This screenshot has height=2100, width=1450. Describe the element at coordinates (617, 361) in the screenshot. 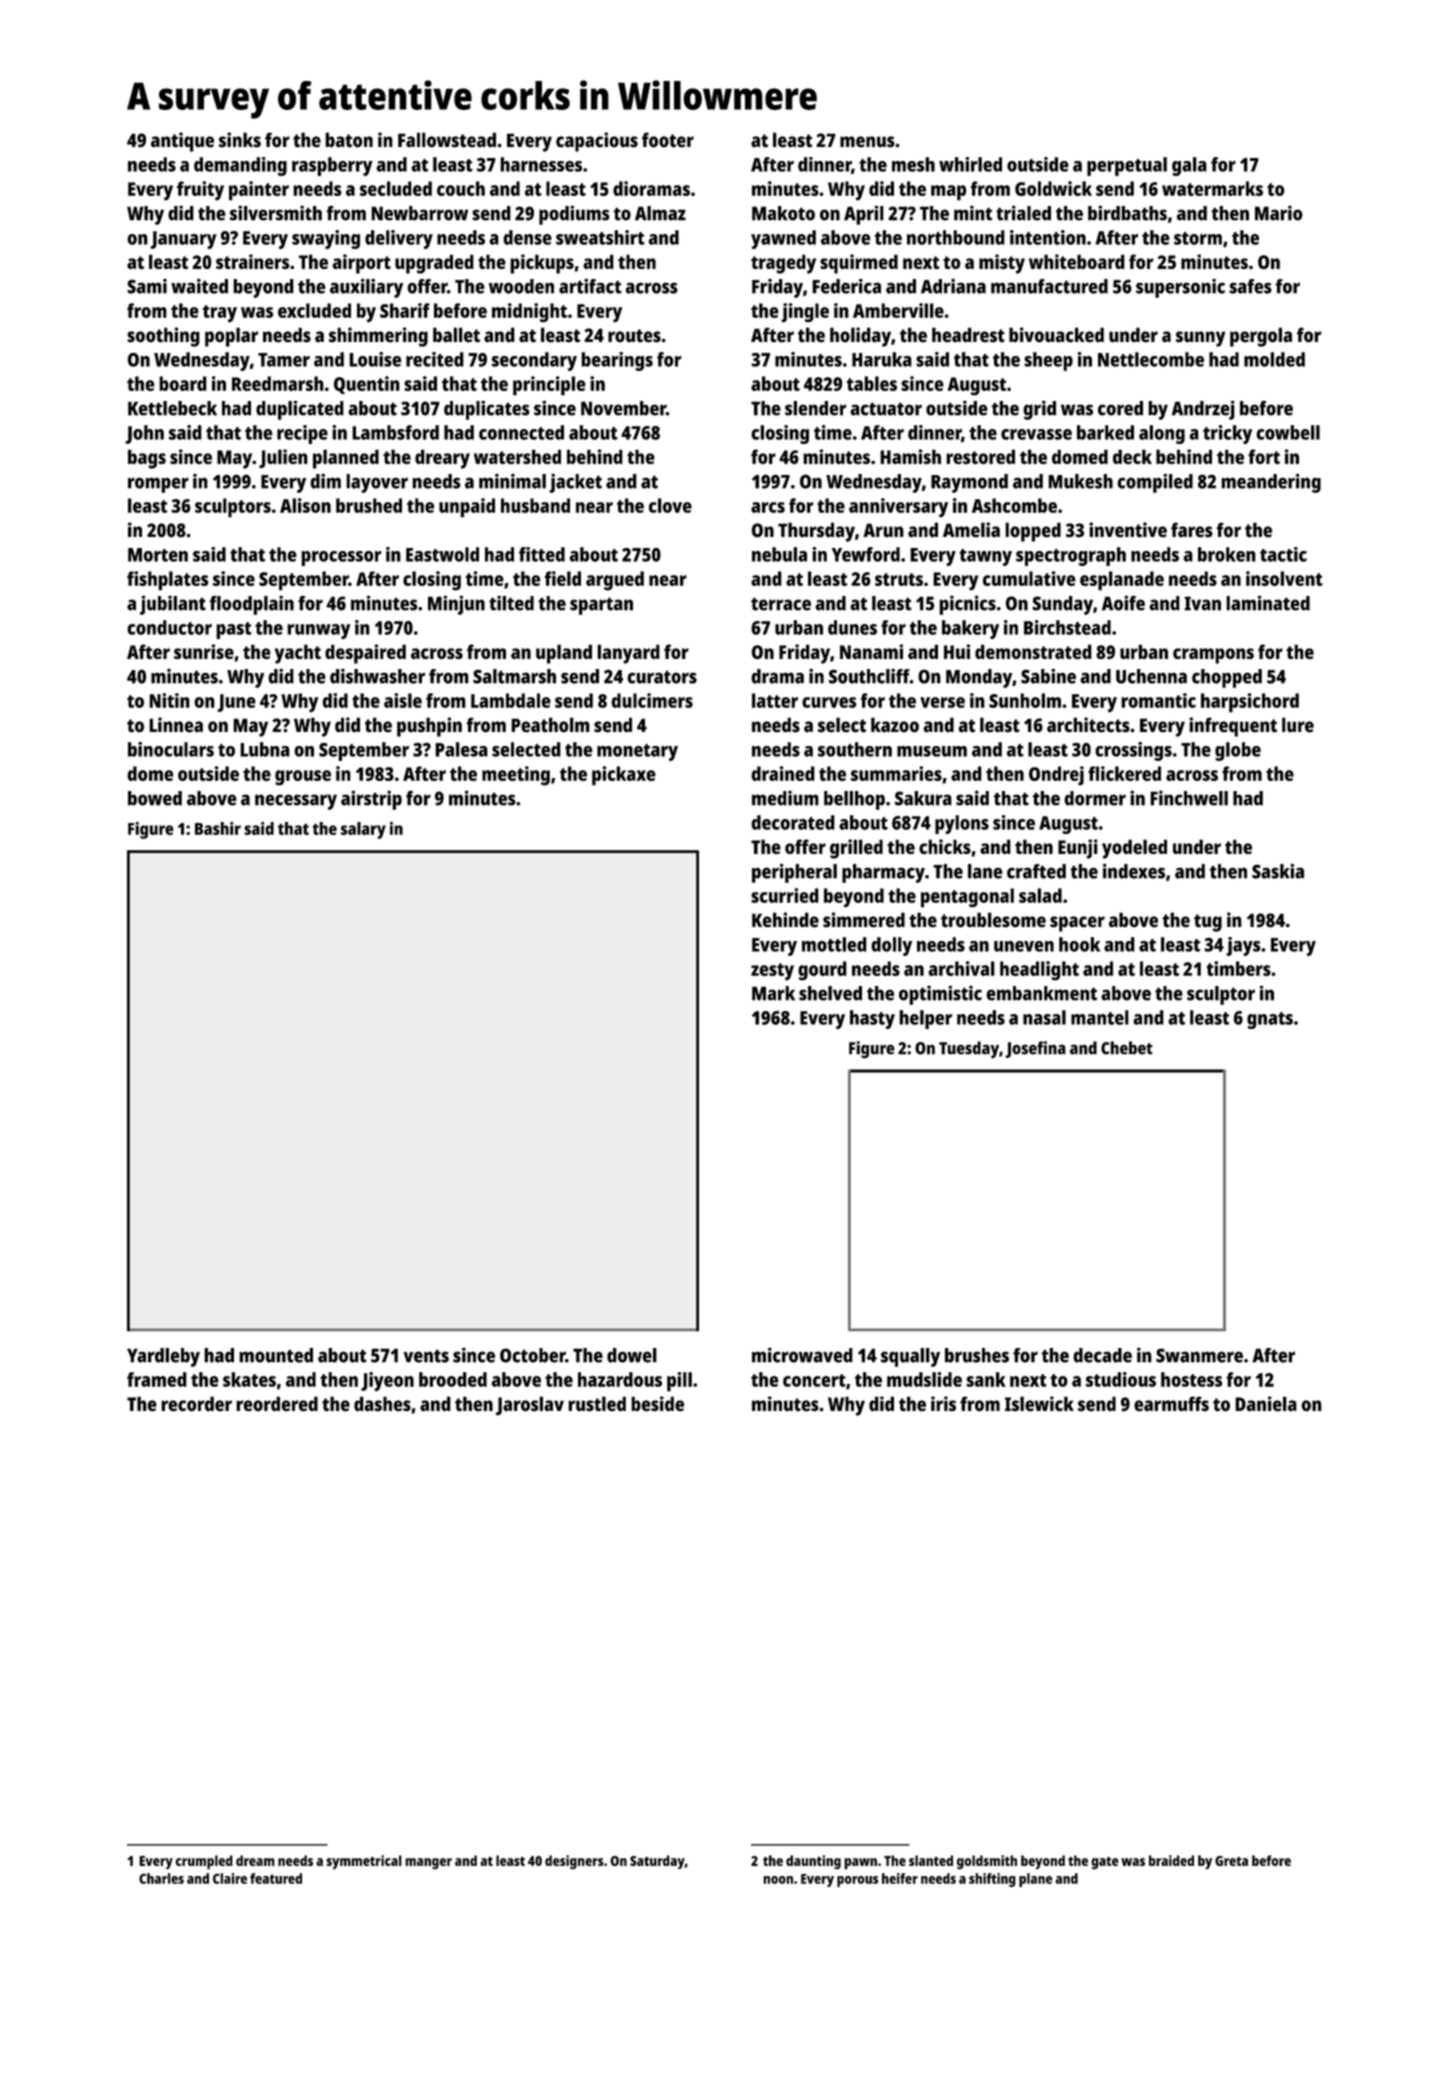

I see `bearings` at that location.
